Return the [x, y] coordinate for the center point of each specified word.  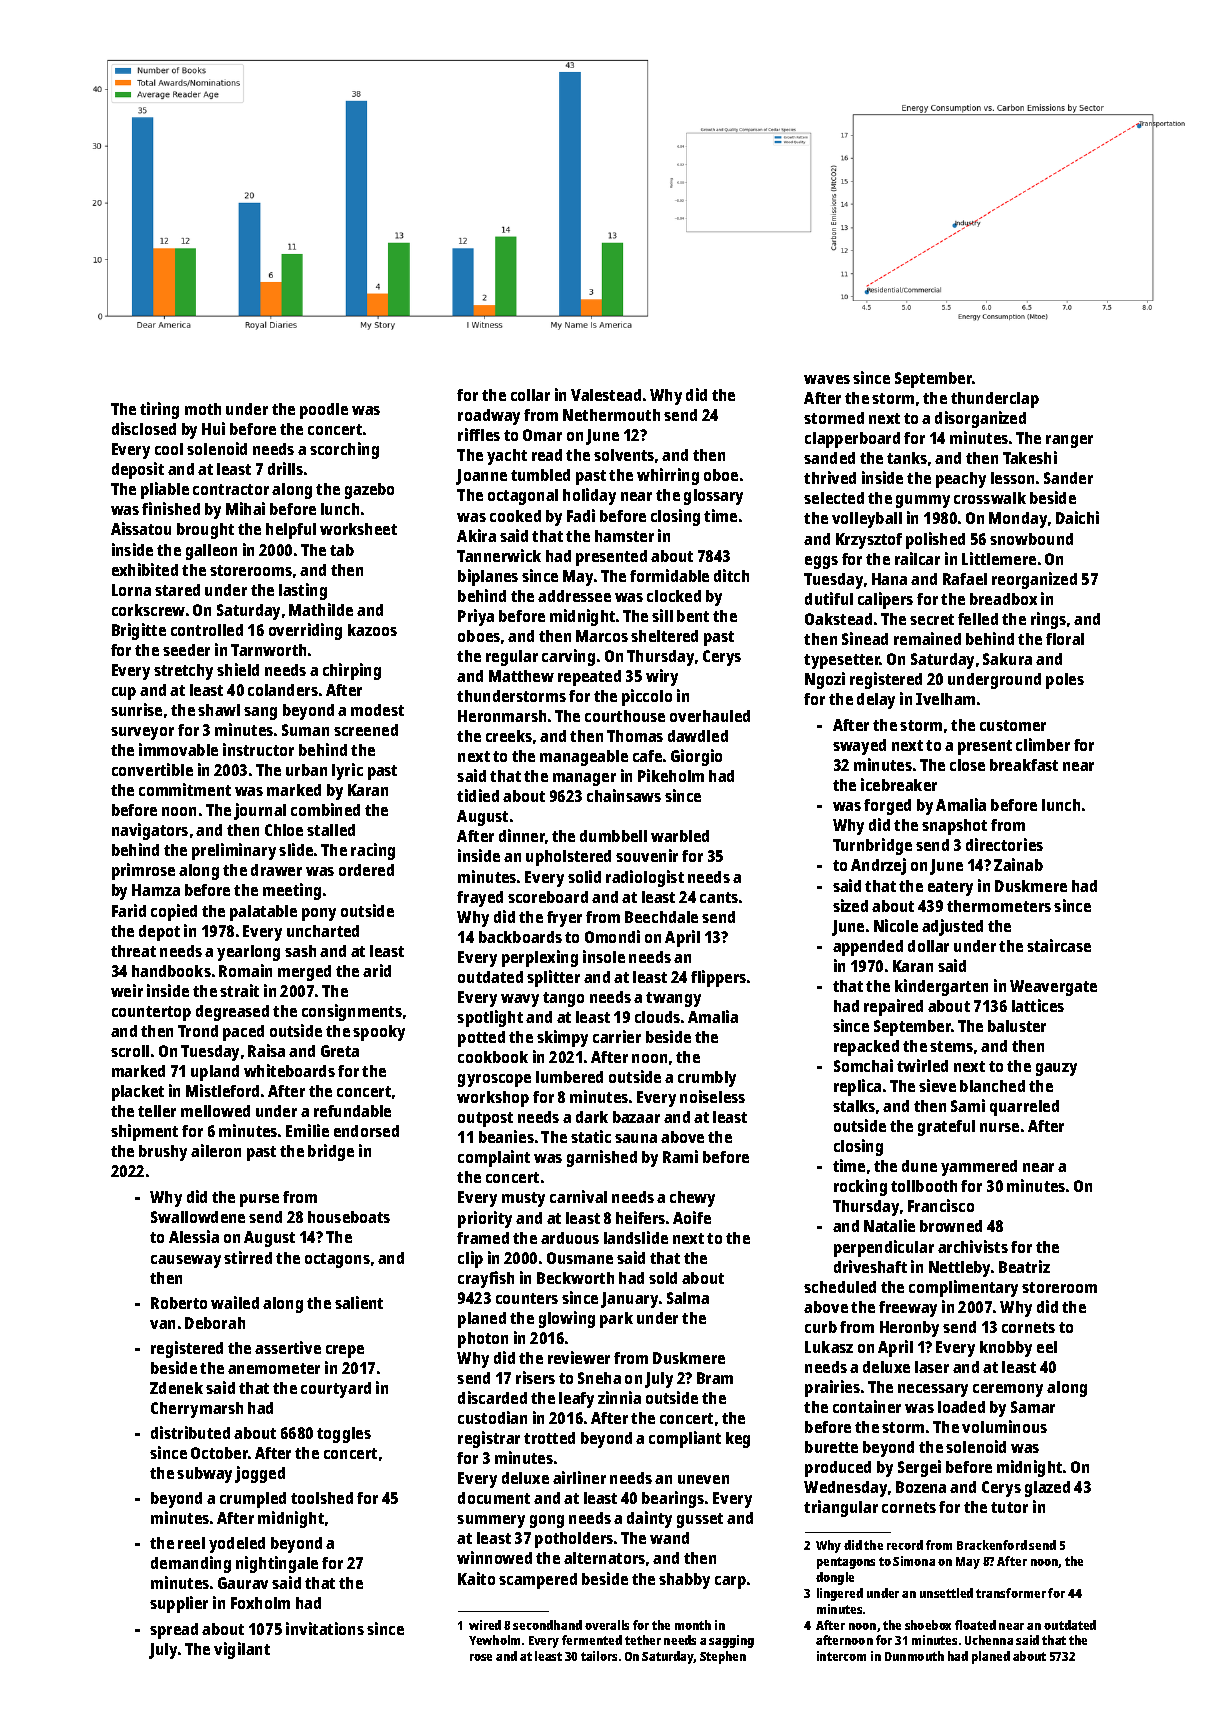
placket [138, 1093]
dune [919, 1166]
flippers [718, 978]
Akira [476, 535]
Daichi [1077, 517]
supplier [179, 1604]
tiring [159, 410]
